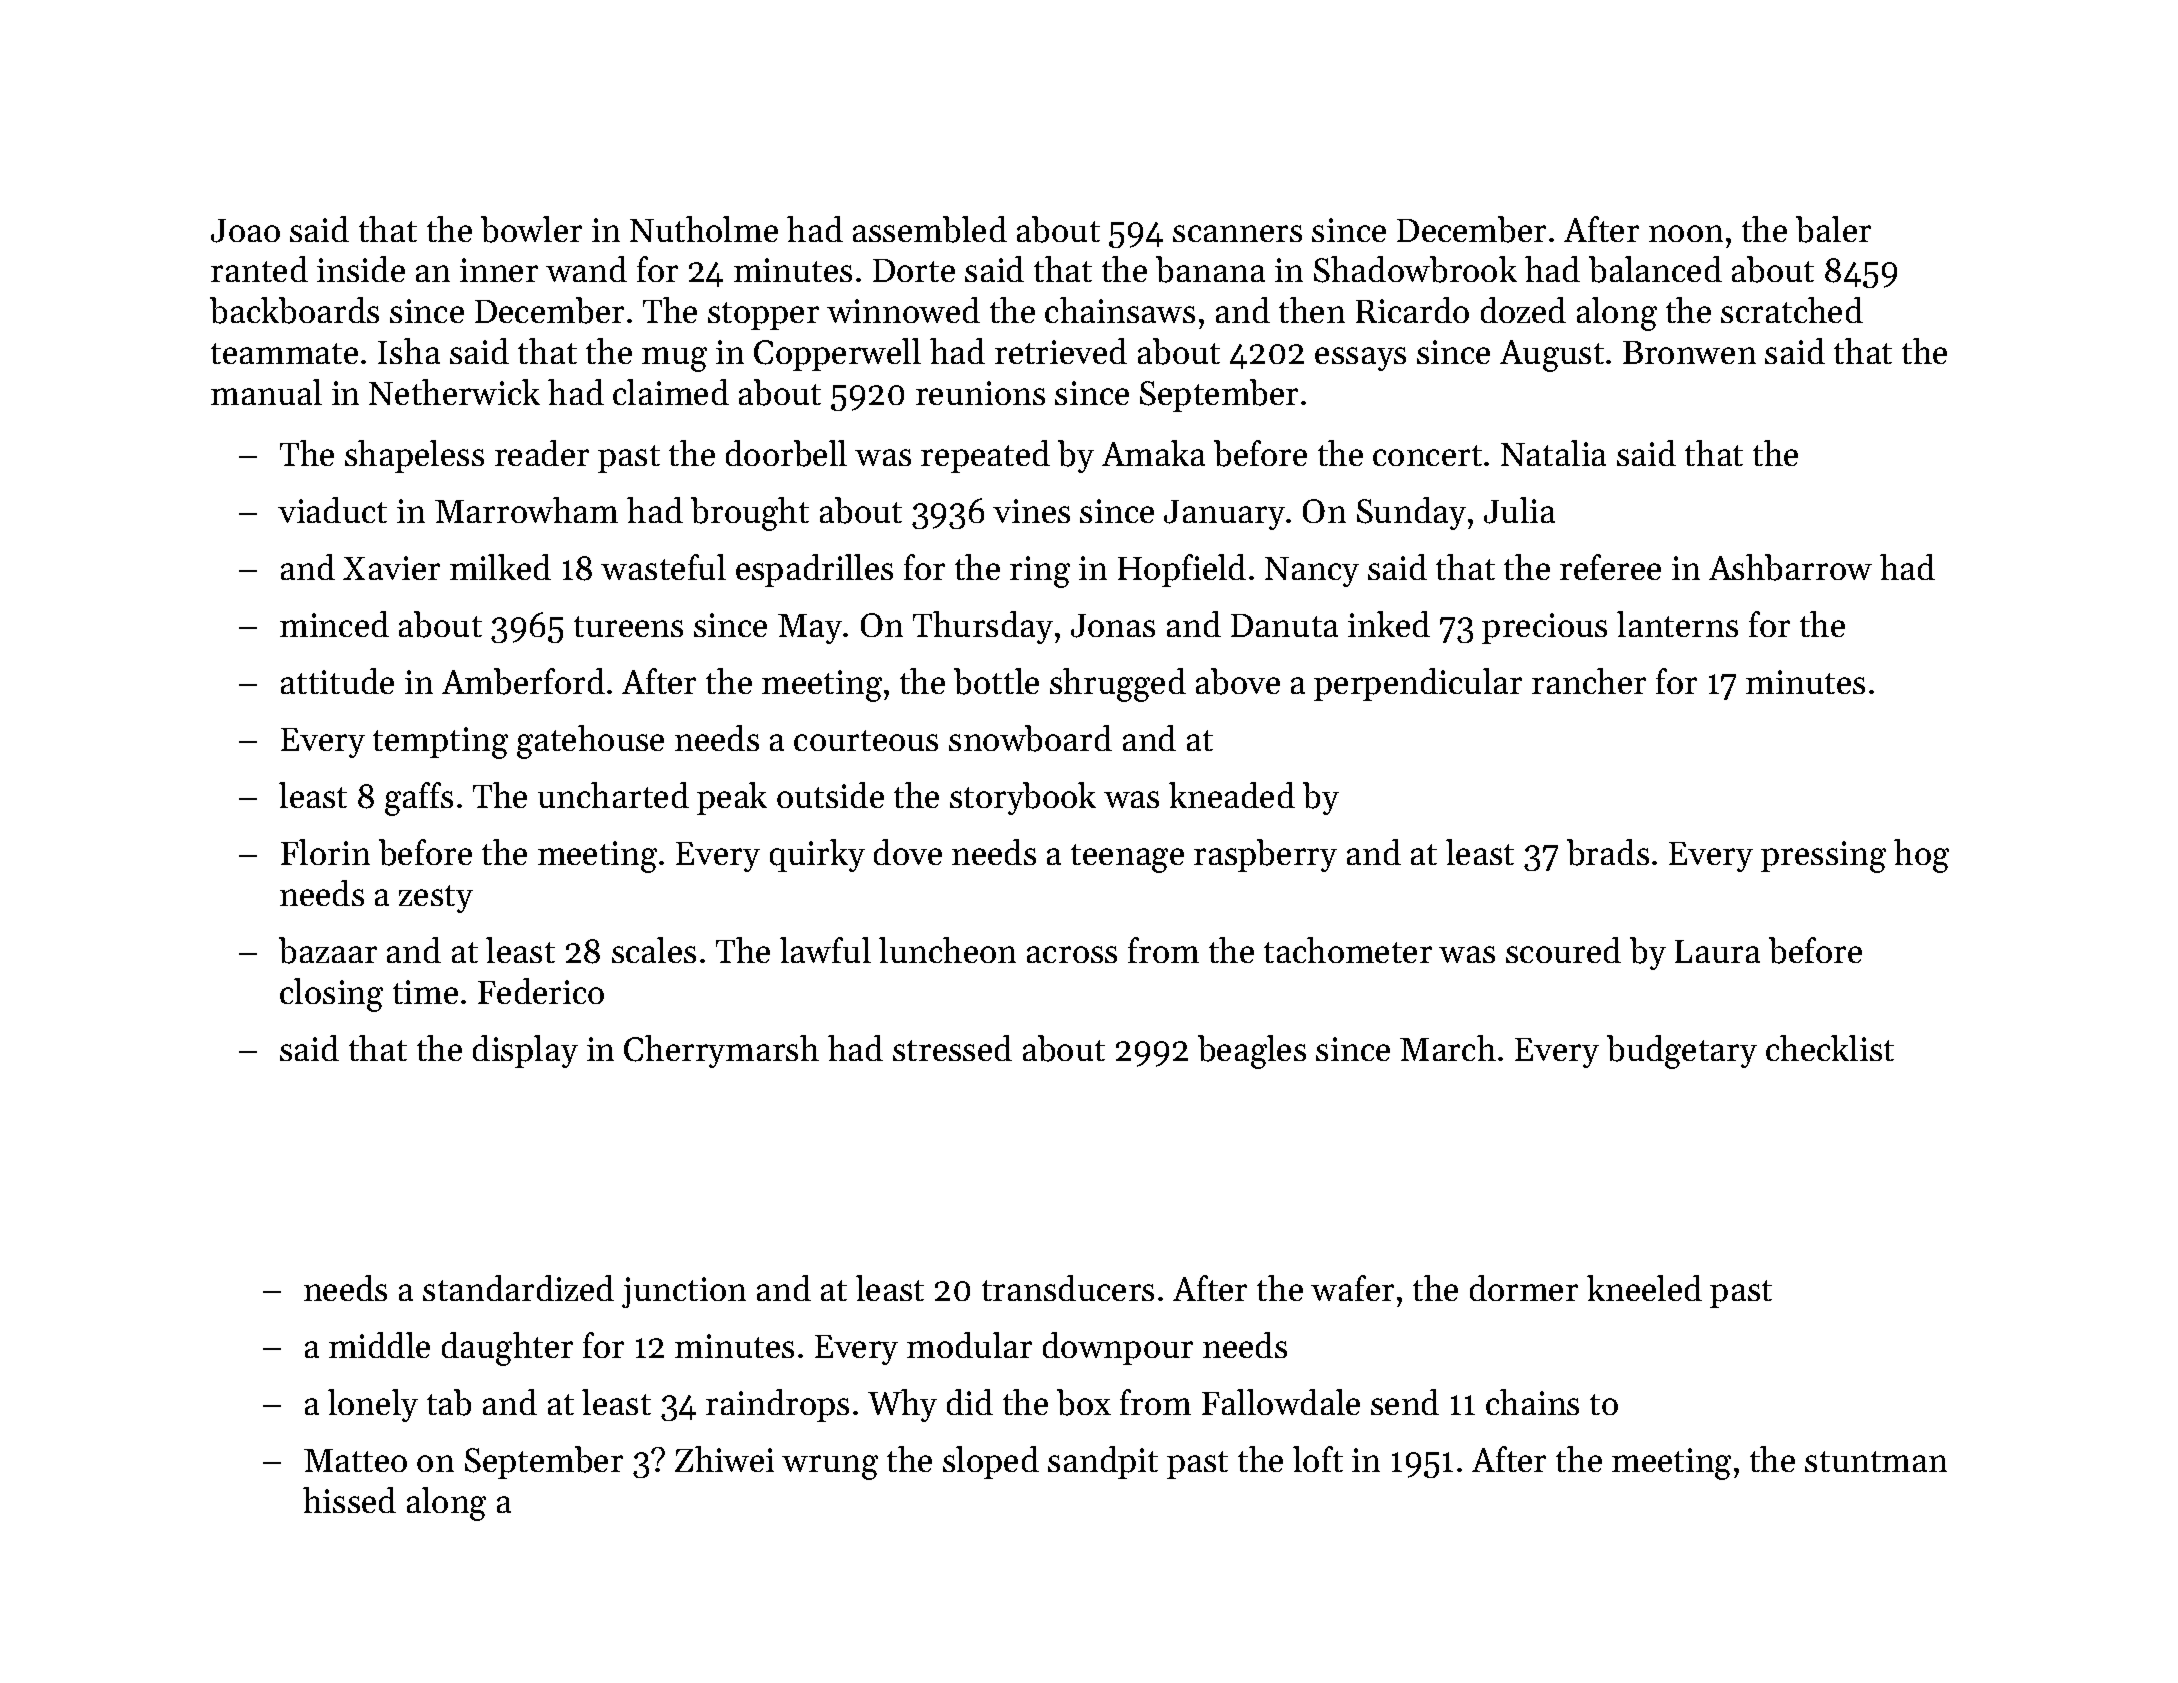  I want to click on Nutholme, so click(704, 229).
